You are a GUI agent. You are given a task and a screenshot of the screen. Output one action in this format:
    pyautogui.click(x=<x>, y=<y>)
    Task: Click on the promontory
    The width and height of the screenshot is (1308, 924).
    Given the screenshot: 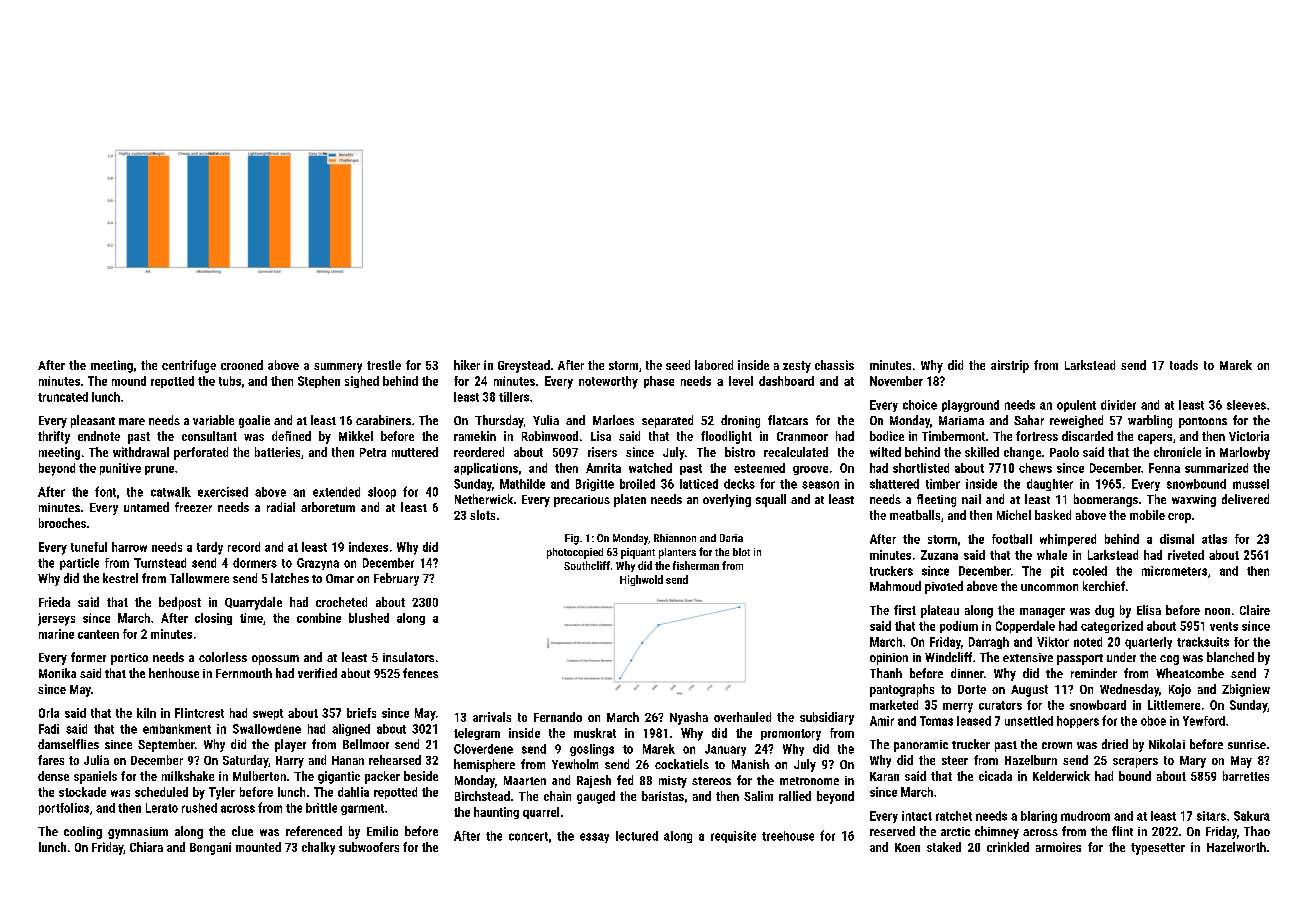 What is the action you would take?
    pyautogui.click(x=791, y=735)
